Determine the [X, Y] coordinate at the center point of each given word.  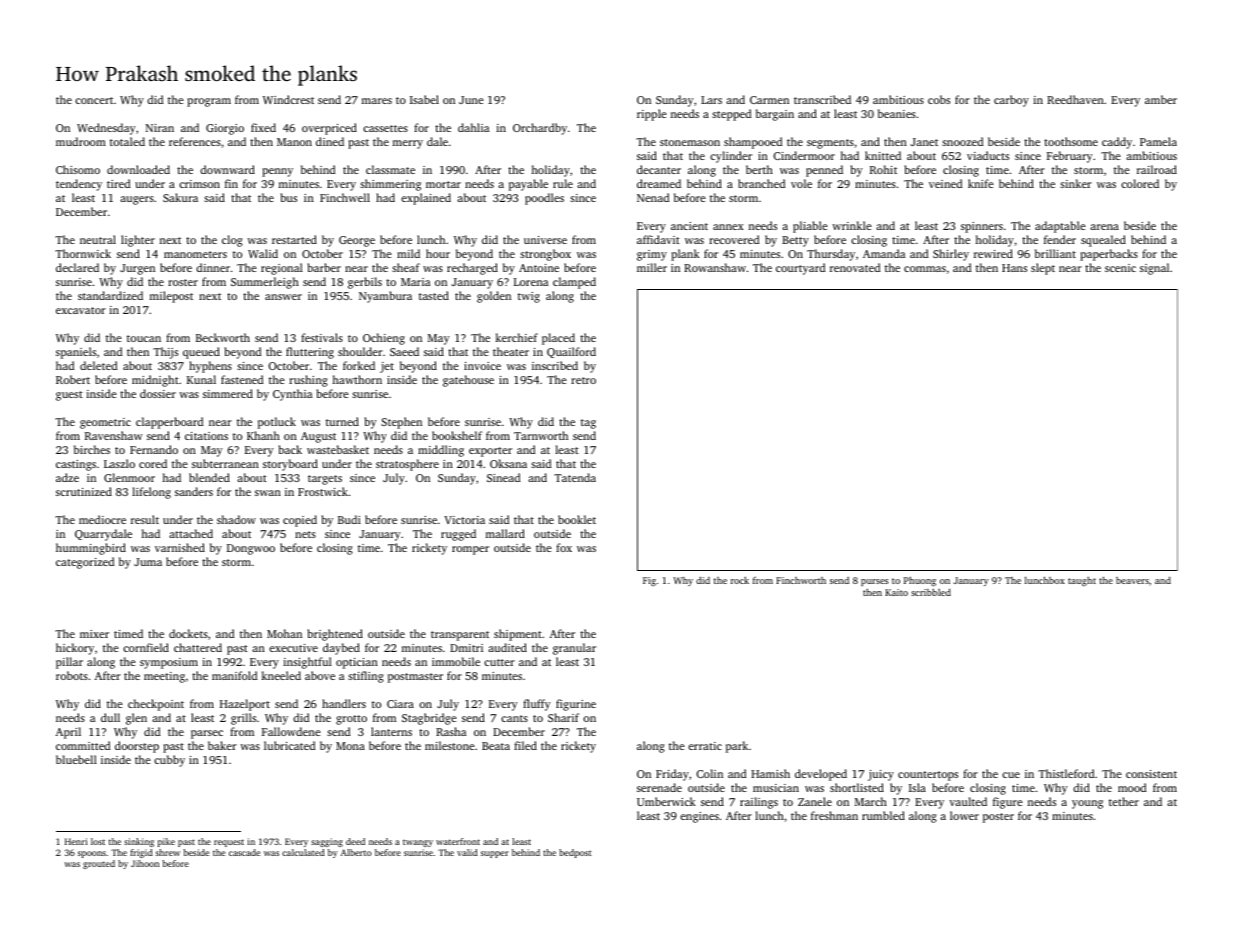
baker [222, 745]
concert [94, 100]
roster [183, 282]
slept [1043, 269]
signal [1154, 269]
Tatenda [575, 477]
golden [494, 297]
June [471, 100]
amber [1161, 99]
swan [268, 493]
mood [1132, 787]
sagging [327, 842]
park [737, 747]
